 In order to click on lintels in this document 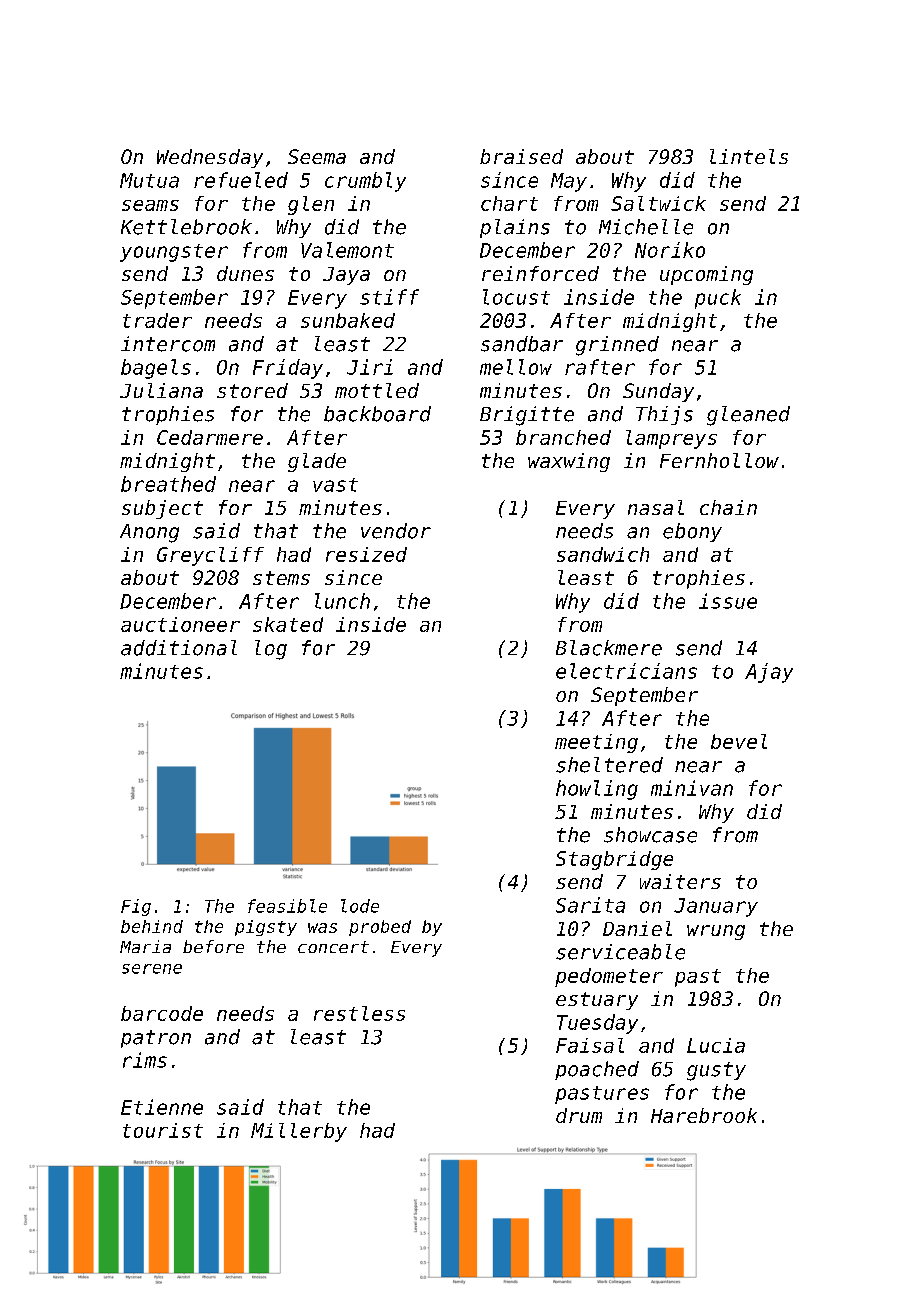, I will do `click(749, 156)`.
